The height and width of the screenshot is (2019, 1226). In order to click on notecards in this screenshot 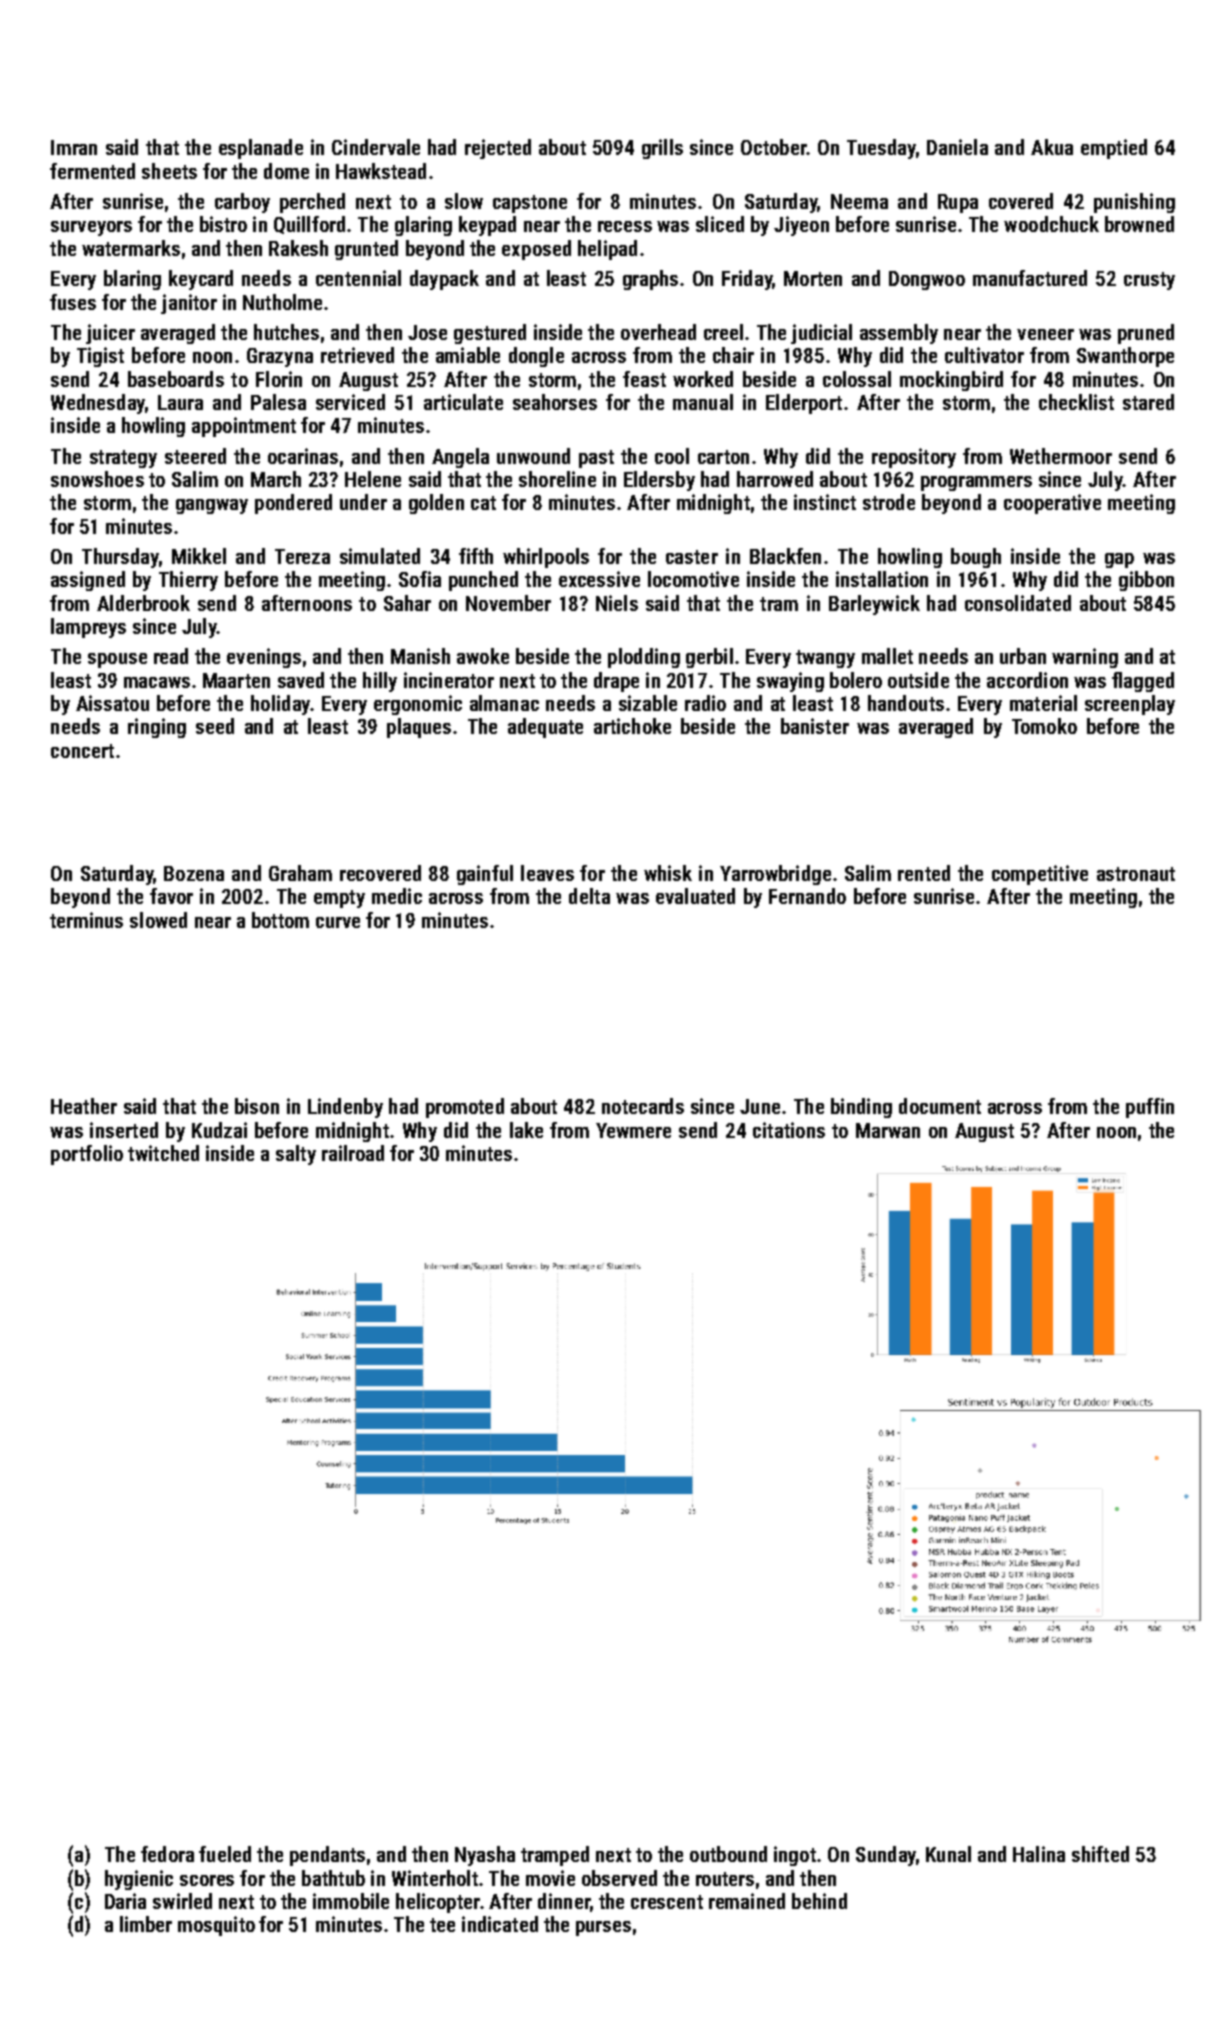, I will do `click(643, 1106)`.
